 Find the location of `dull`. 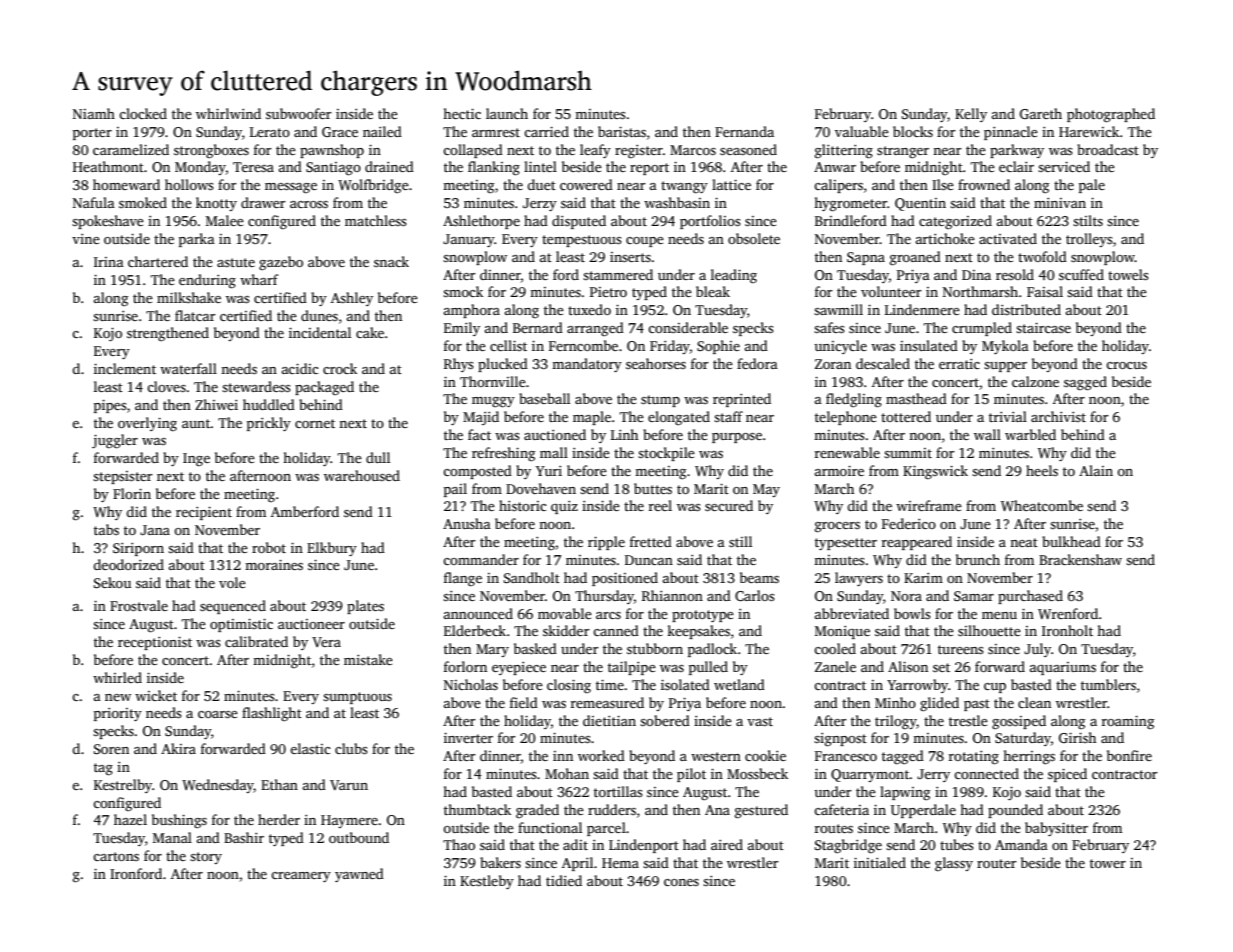

dull is located at coordinates (378, 457).
